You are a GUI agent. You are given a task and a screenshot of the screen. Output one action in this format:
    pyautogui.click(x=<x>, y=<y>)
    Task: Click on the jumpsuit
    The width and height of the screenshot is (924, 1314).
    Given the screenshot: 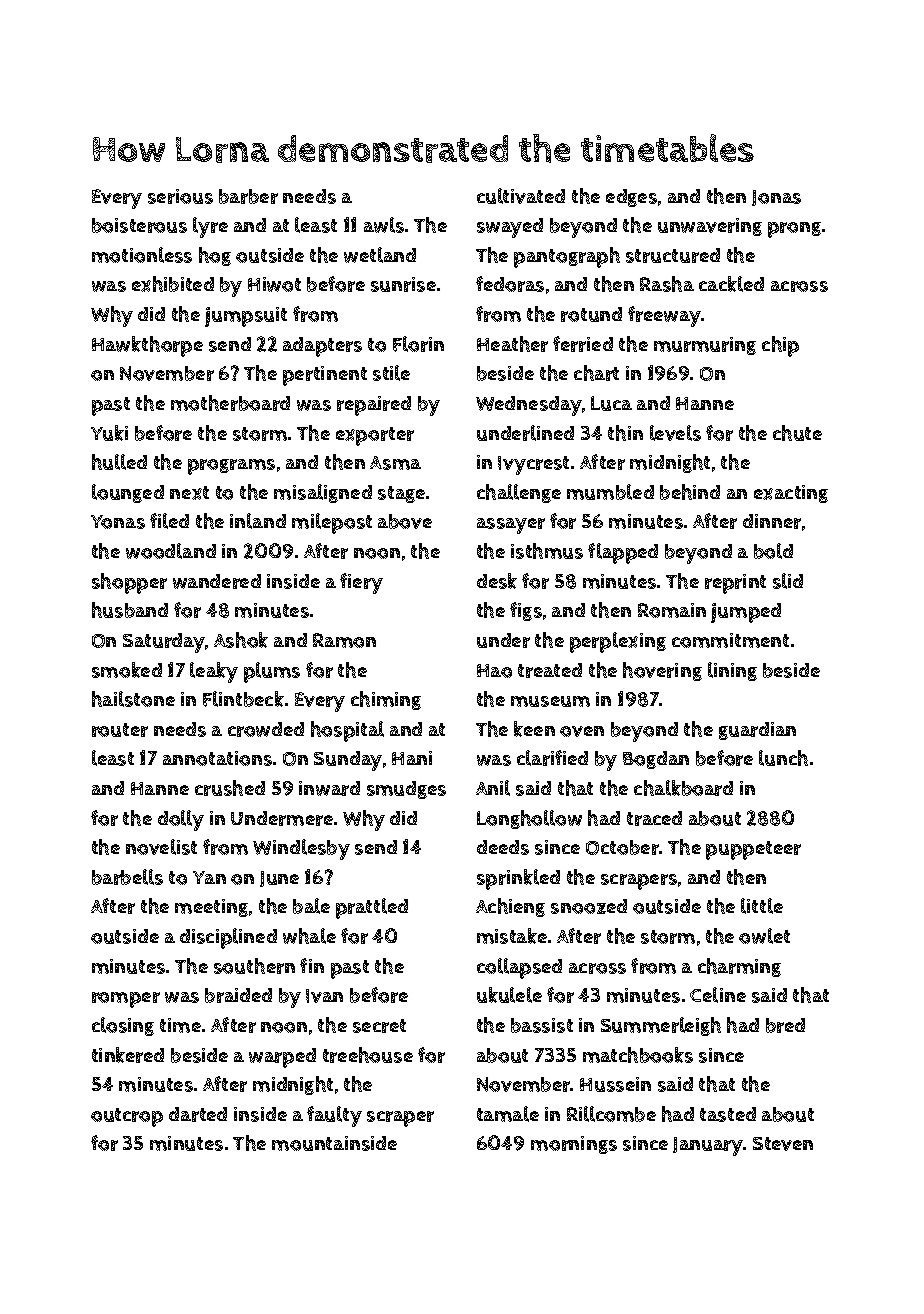 What is the action you would take?
    pyautogui.click(x=246, y=317)
